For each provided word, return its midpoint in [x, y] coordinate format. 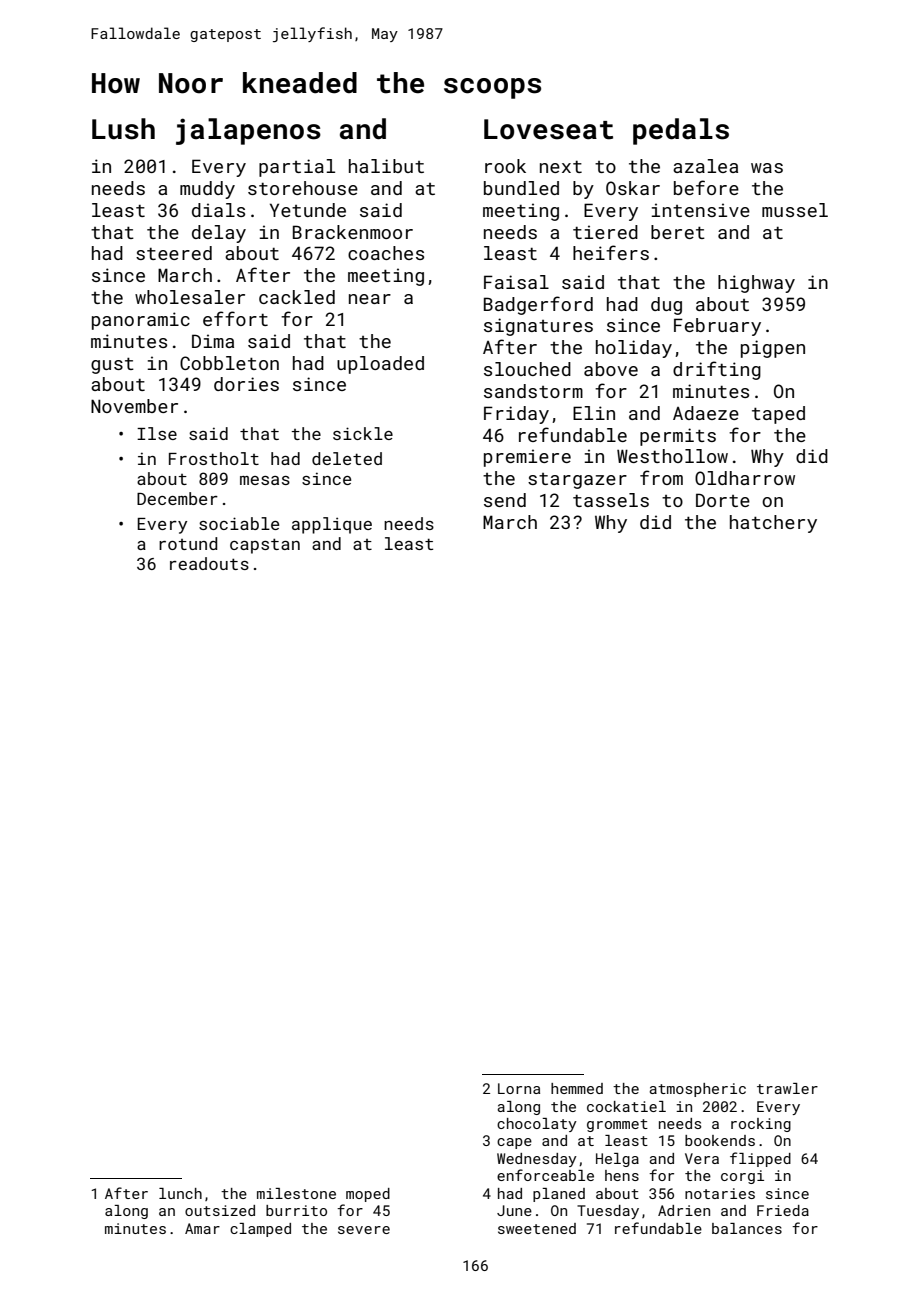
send [505, 500]
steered [174, 253]
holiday [634, 349]
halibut [386, 166]
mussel [795, 210]
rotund [188, 543]
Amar [202, 1228]
